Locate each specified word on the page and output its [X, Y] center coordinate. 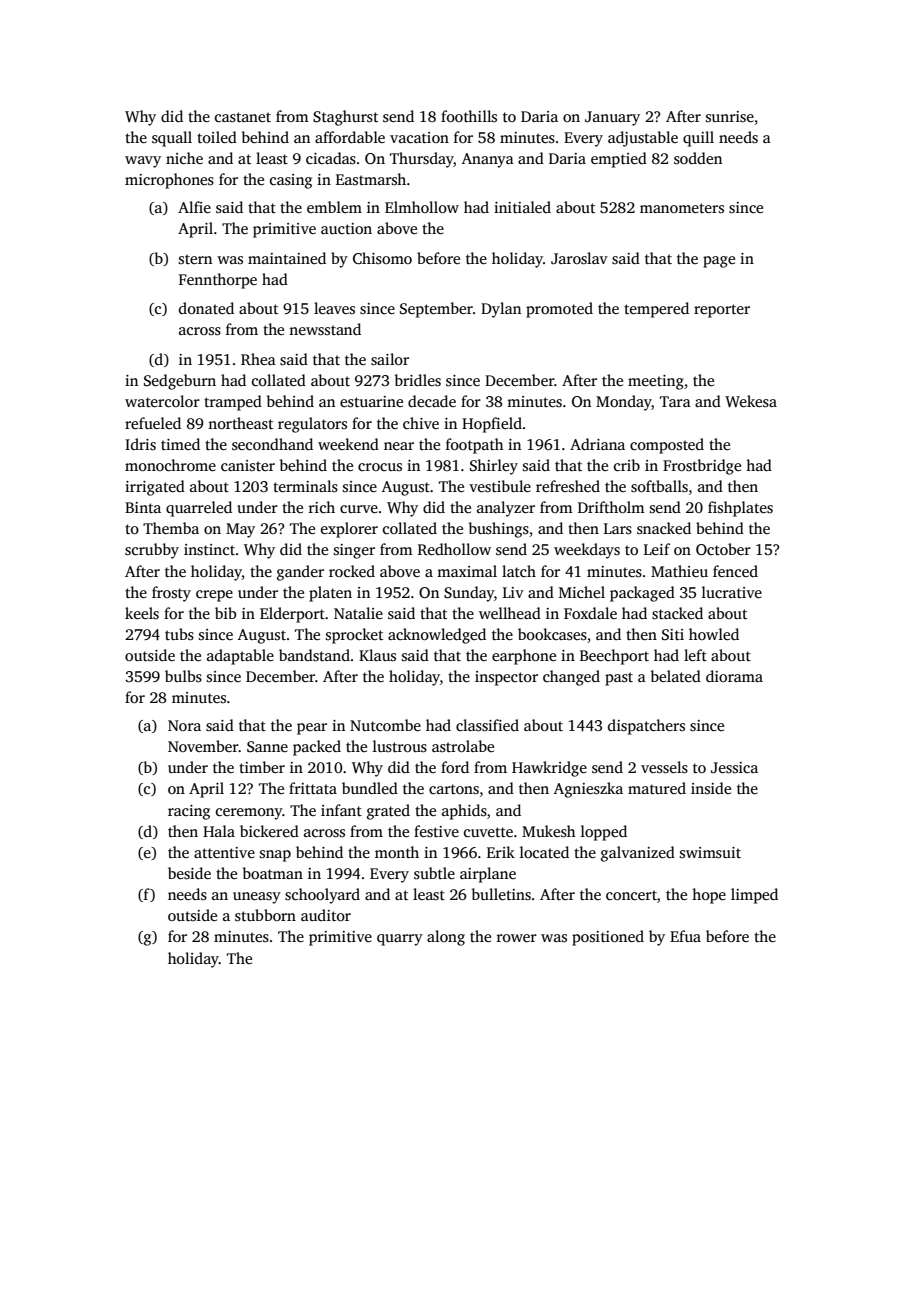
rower [517, 938]
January [612, 118]
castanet [243, 117]
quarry [400, 940]
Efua [685, 936]
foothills [469, 116]
